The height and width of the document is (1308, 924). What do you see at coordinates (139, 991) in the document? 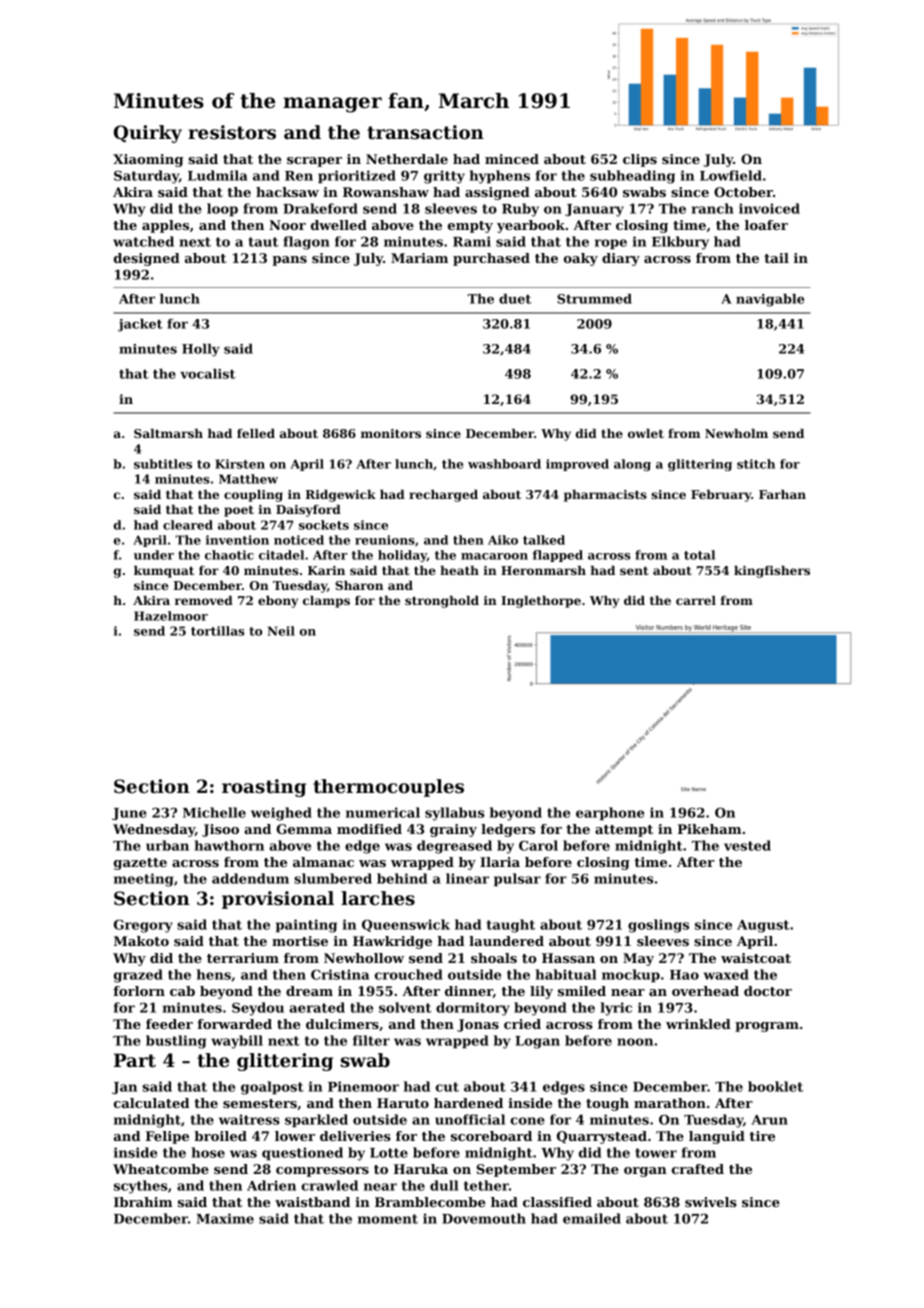
I see `forlorn` at bounding box center [139, 991].
